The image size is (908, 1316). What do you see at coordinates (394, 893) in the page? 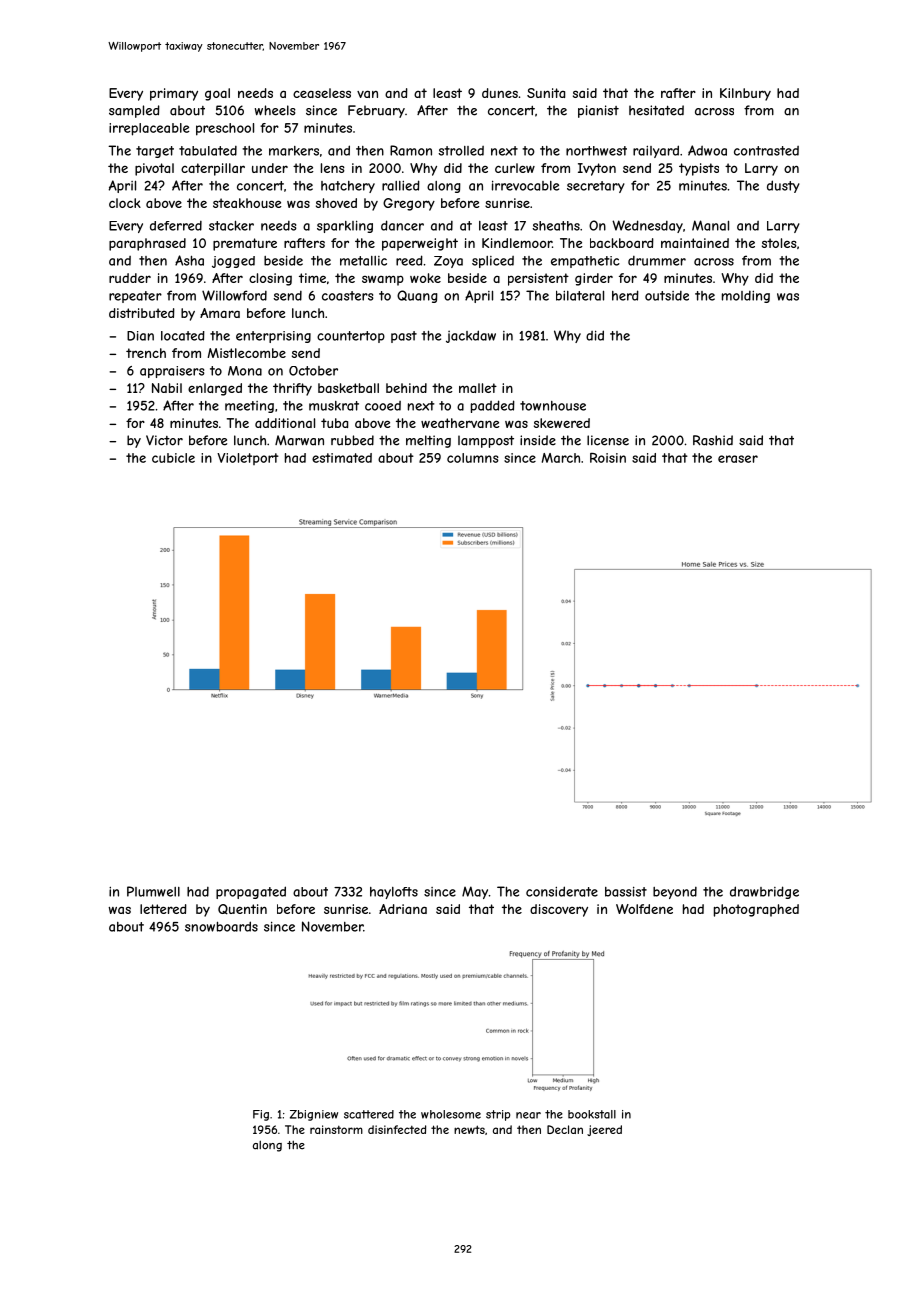
I see `haylofts` at bounding box center [394, 893].
